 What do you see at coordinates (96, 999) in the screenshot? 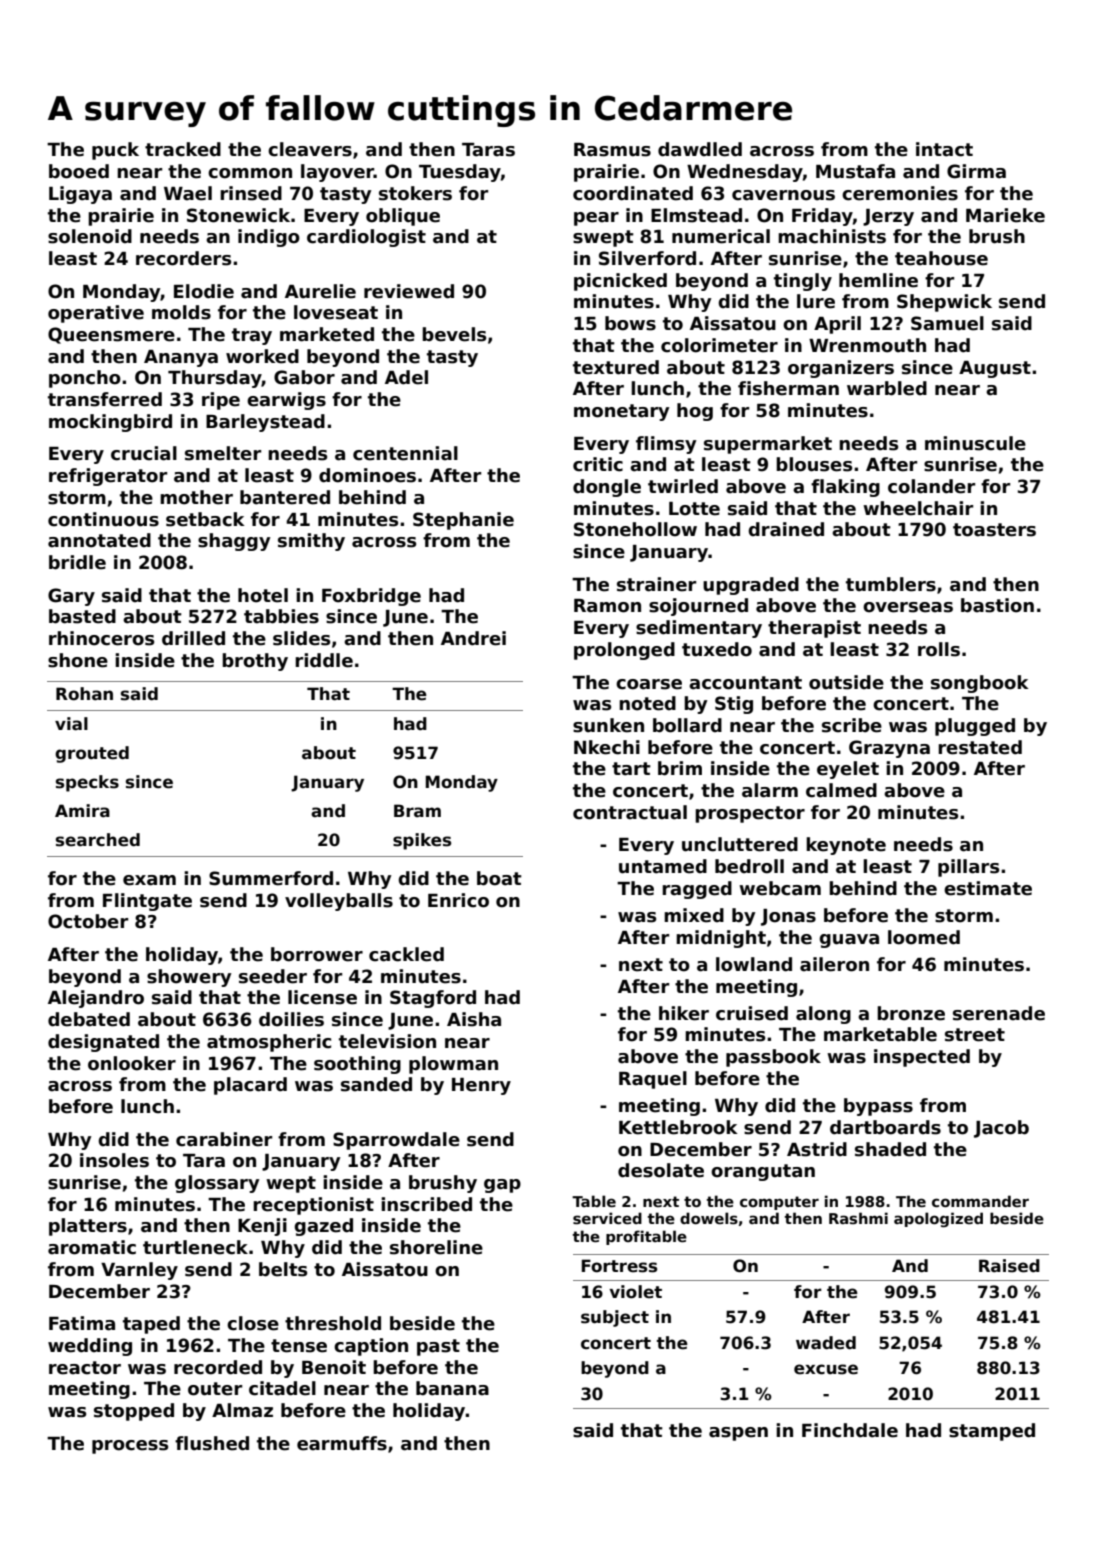
I see `Alejandro` at bounding box center [96, 999].
